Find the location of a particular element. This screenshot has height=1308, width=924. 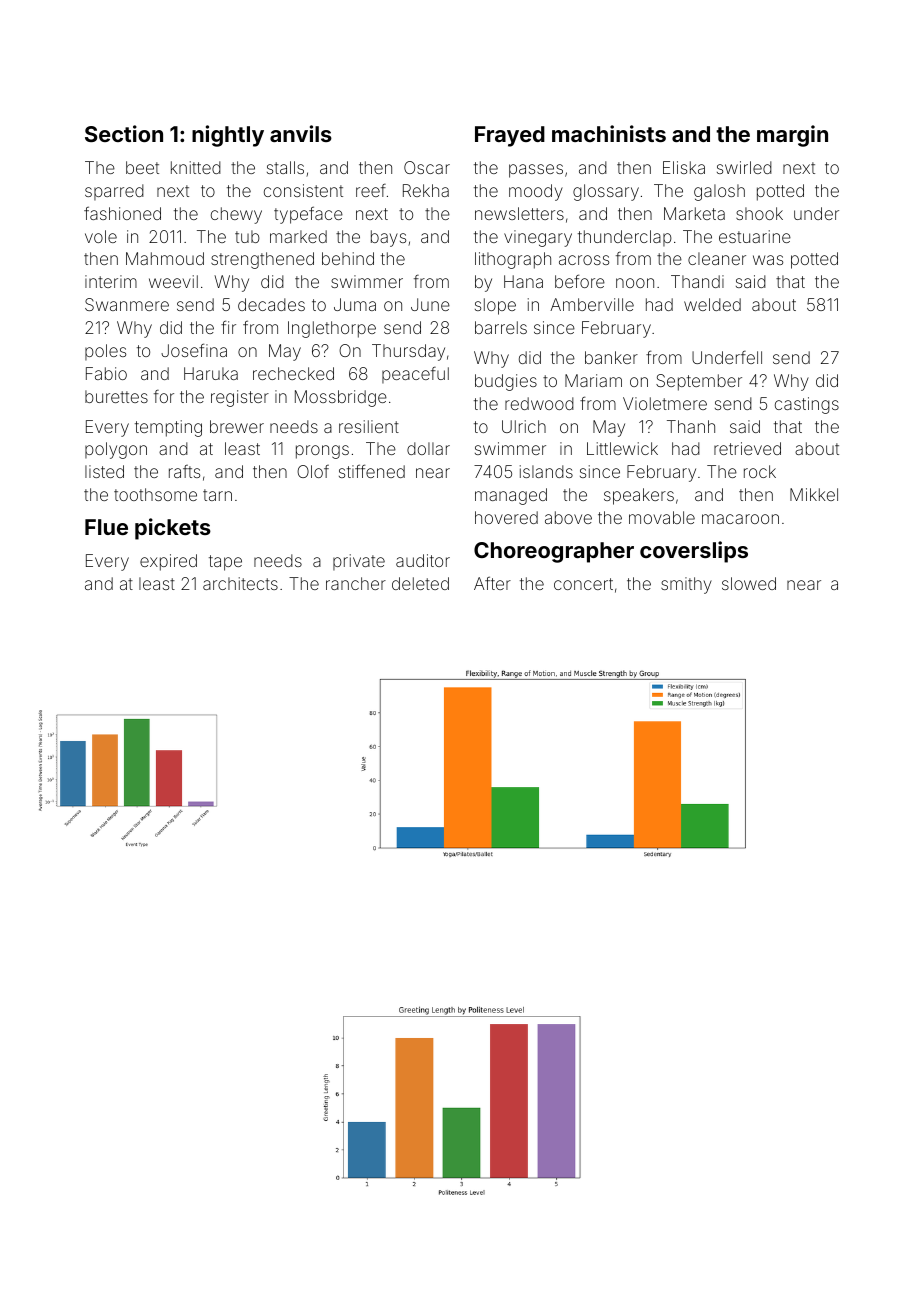

castings is located at coordinates (807, 405).
